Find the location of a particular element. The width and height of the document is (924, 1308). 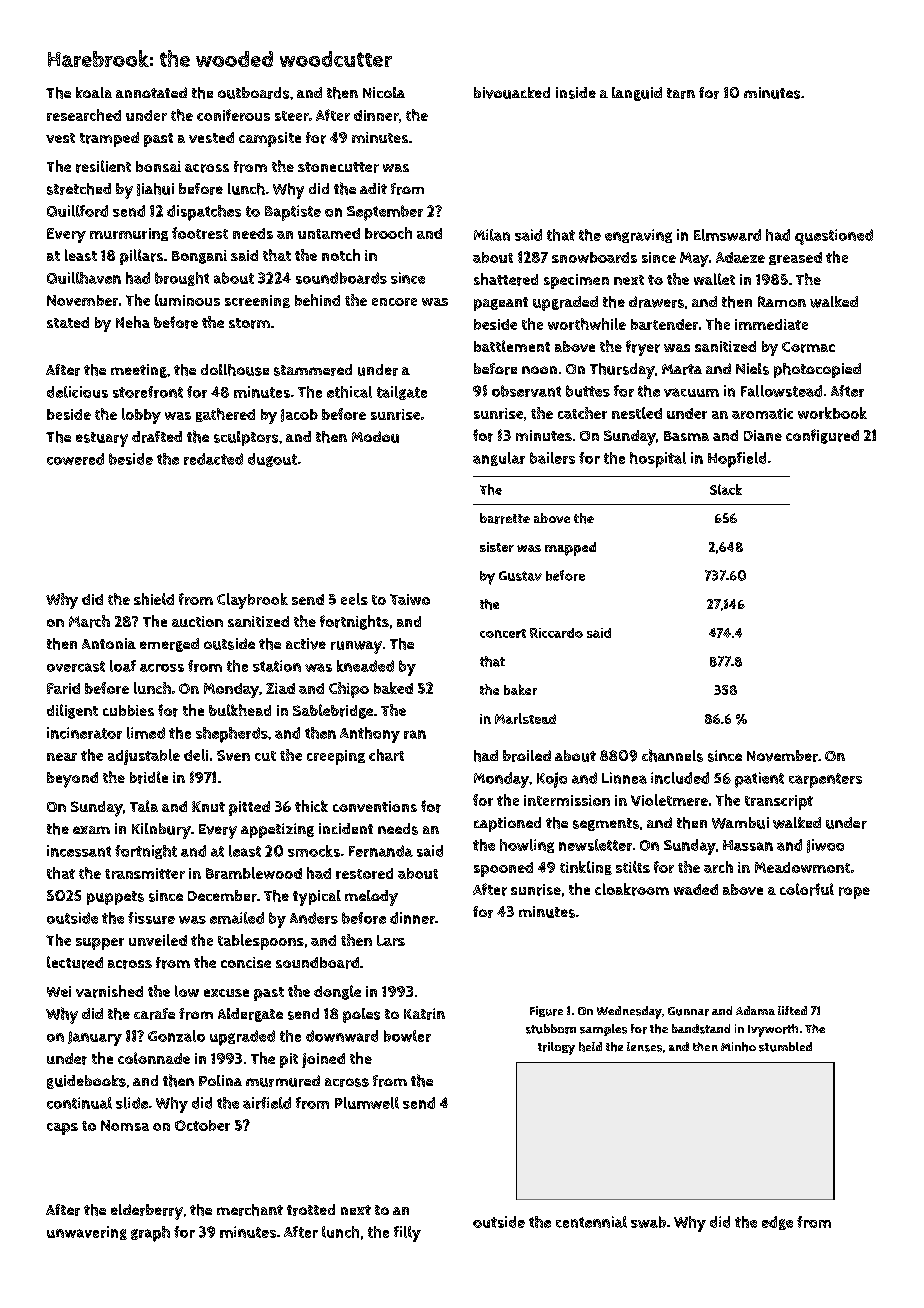

Gunnar is located at coordinates (688, 1011).
